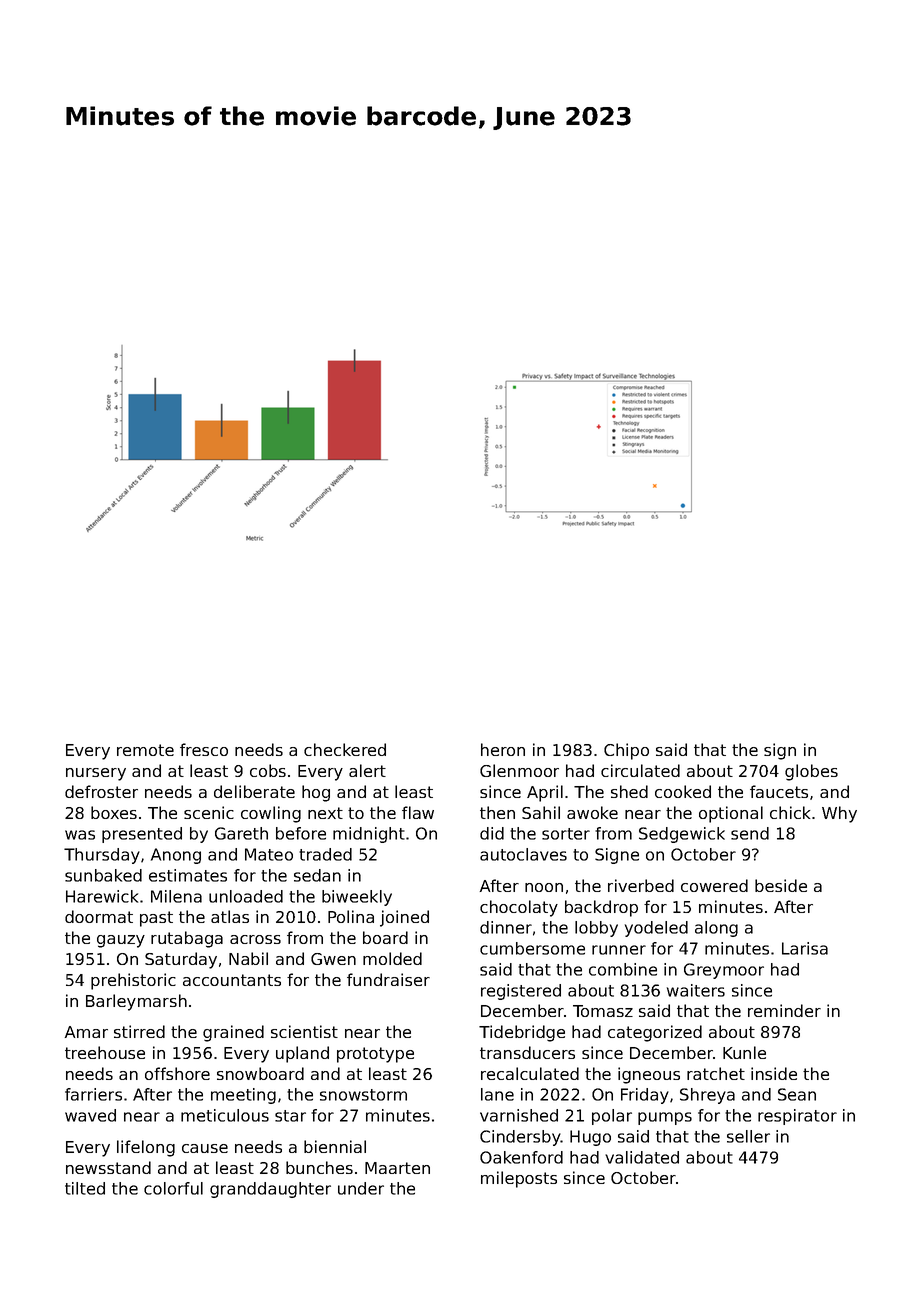 The height and width of the screenshot is (1308, 924). What do you see at coordinates (503, 749) in the screenshot?
I see `heron` at bounding box center [503, 749].
